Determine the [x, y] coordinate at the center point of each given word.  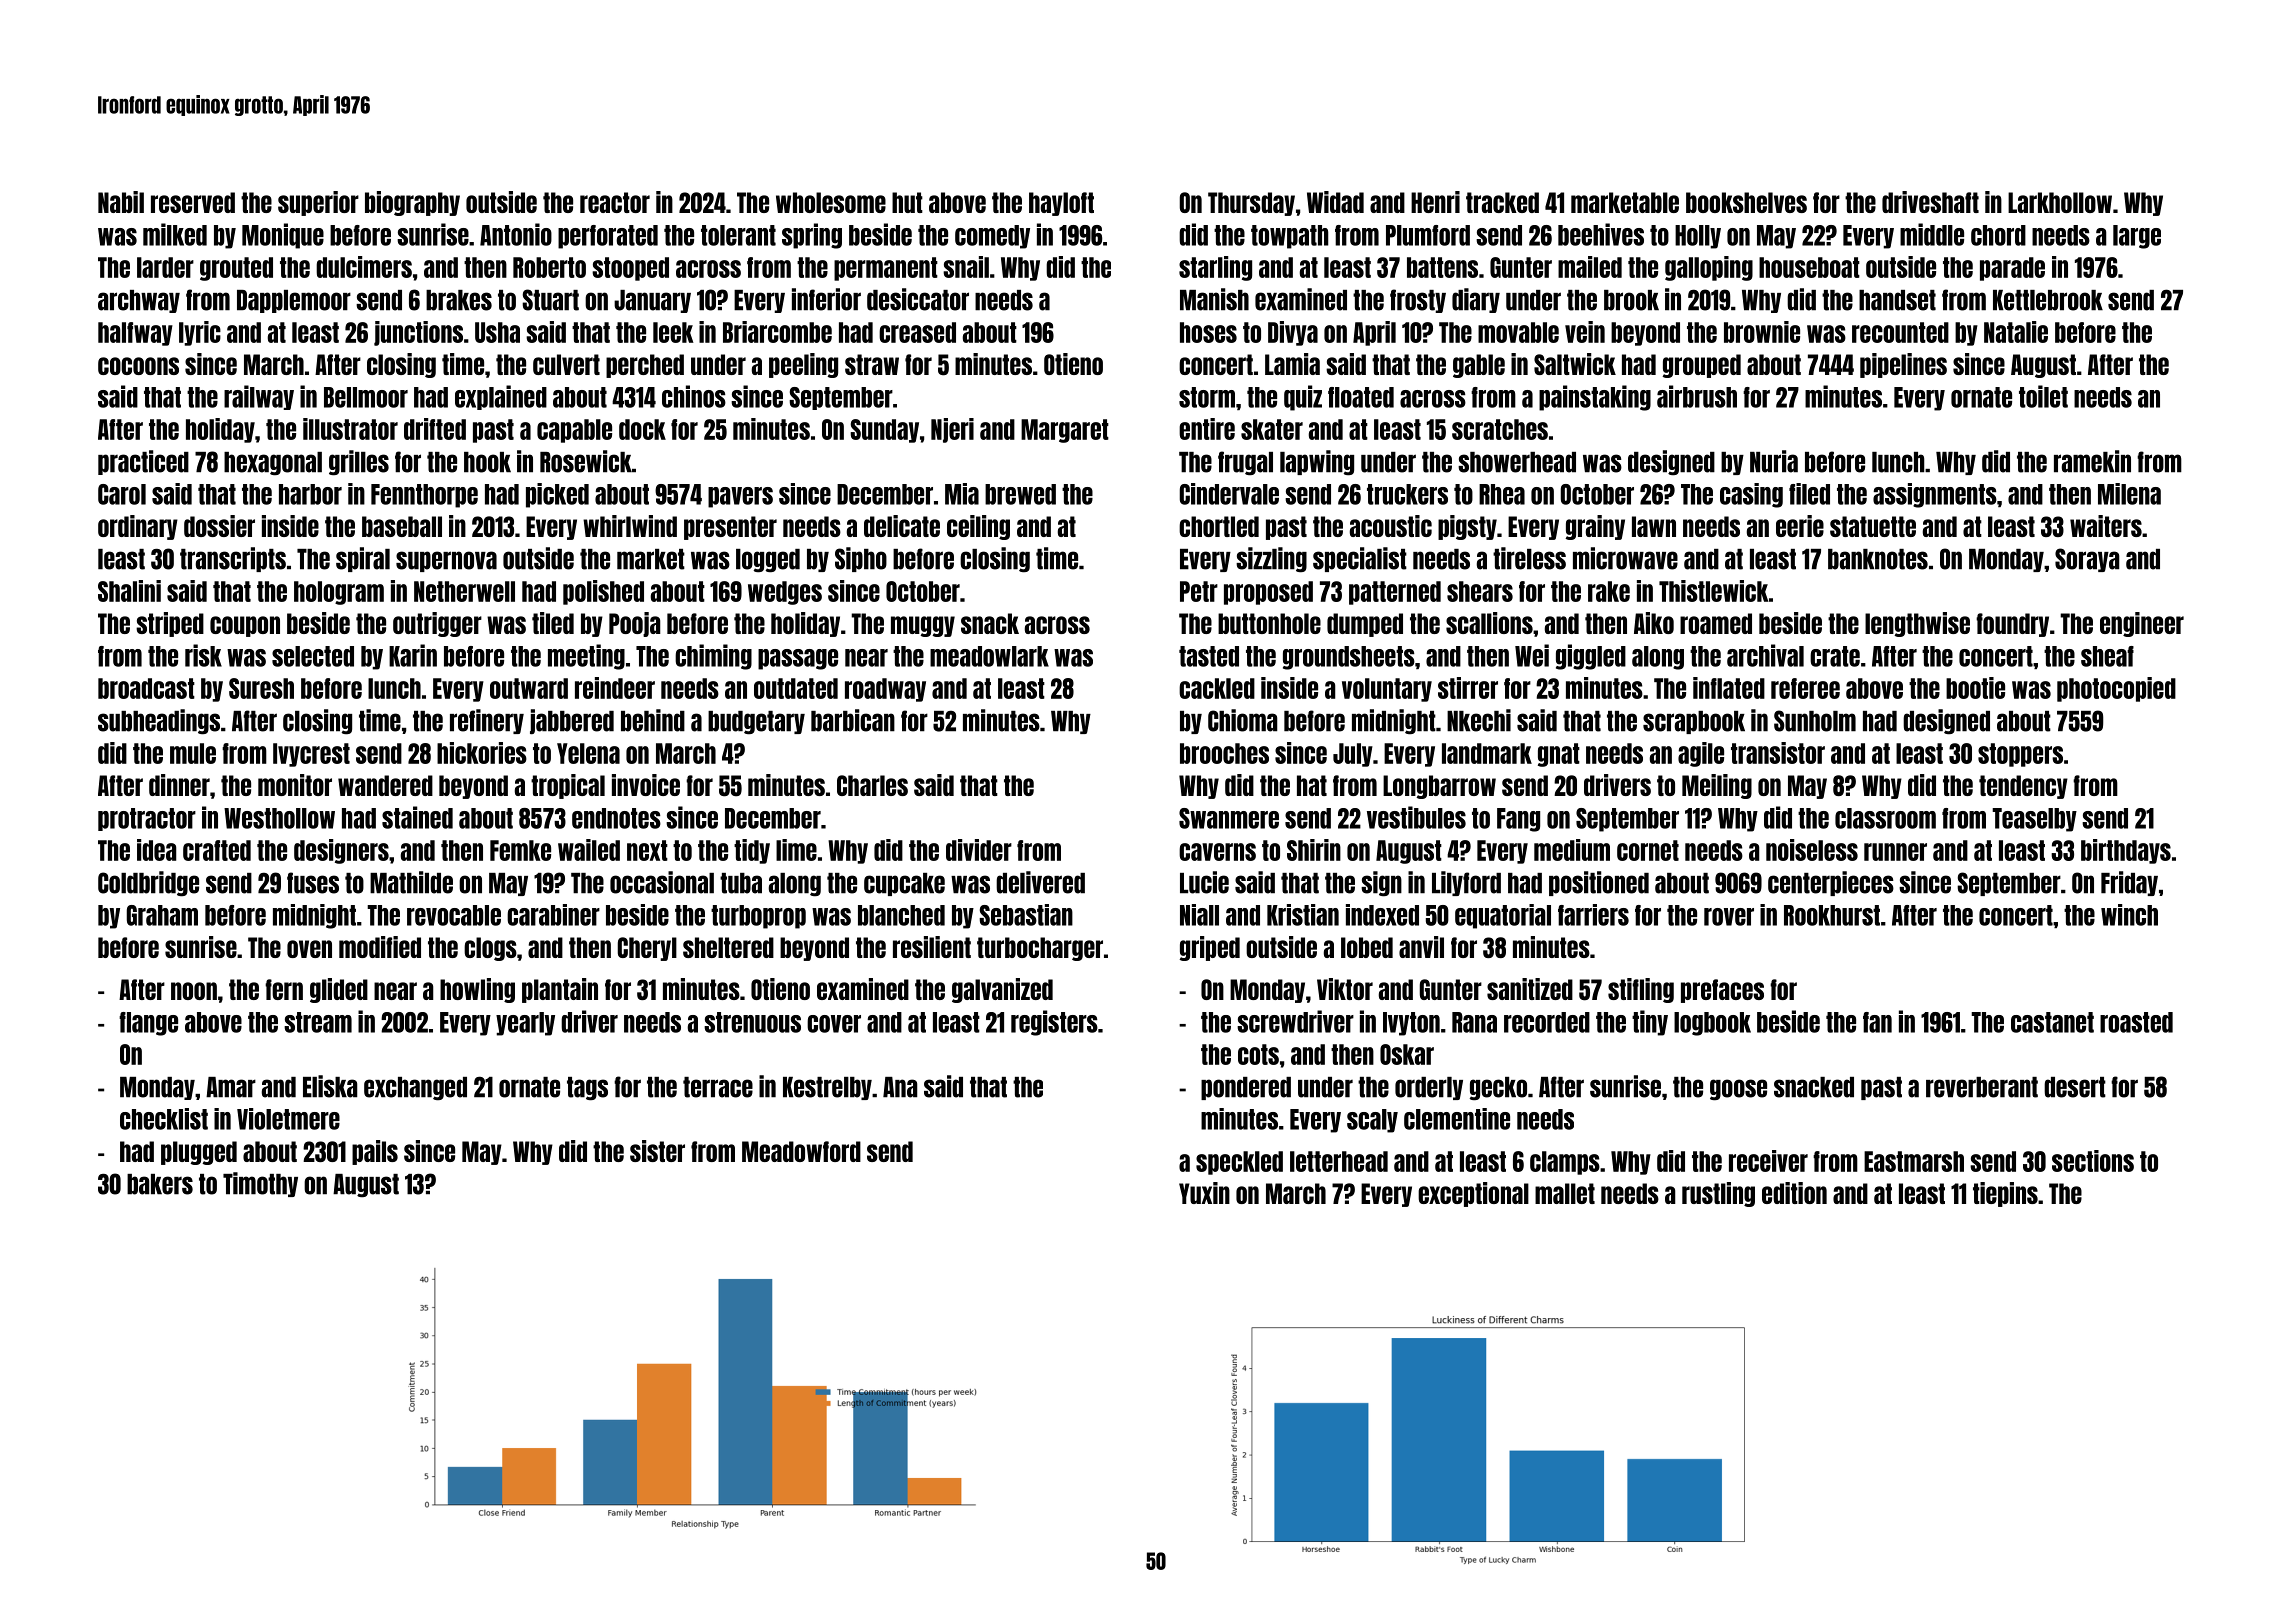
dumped [1365, 625]
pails [375, 1152]
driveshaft [1930, 202]
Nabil [121, 202]
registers [1054, 1023]
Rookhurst [1832, 915]
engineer [2142, 624]
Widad [1335, 202]
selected [313, 656]
